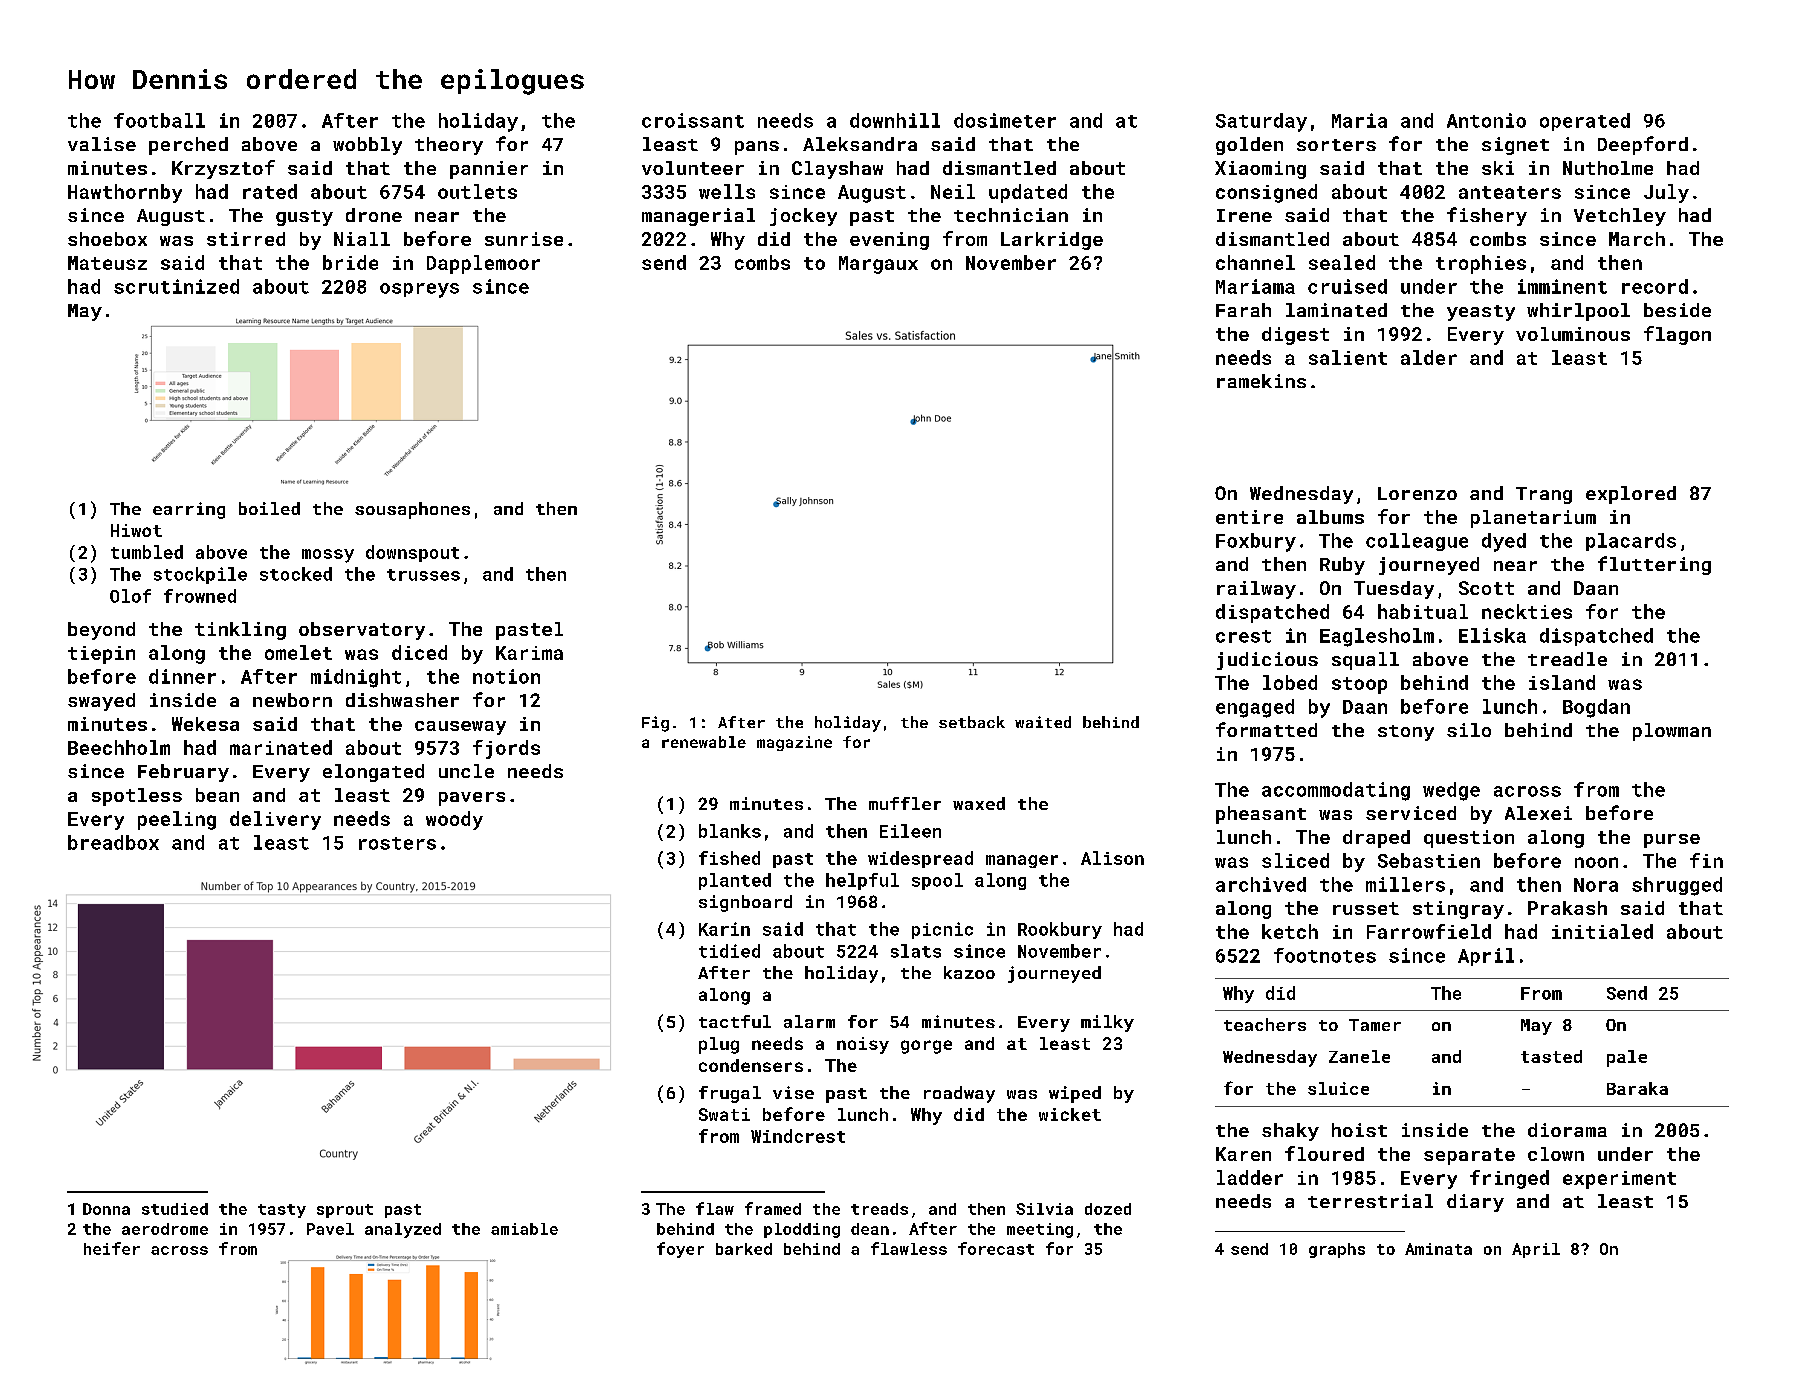 The height and width of the document is (1388, 1796). I want to click on tumbled, so click(147, 552).
